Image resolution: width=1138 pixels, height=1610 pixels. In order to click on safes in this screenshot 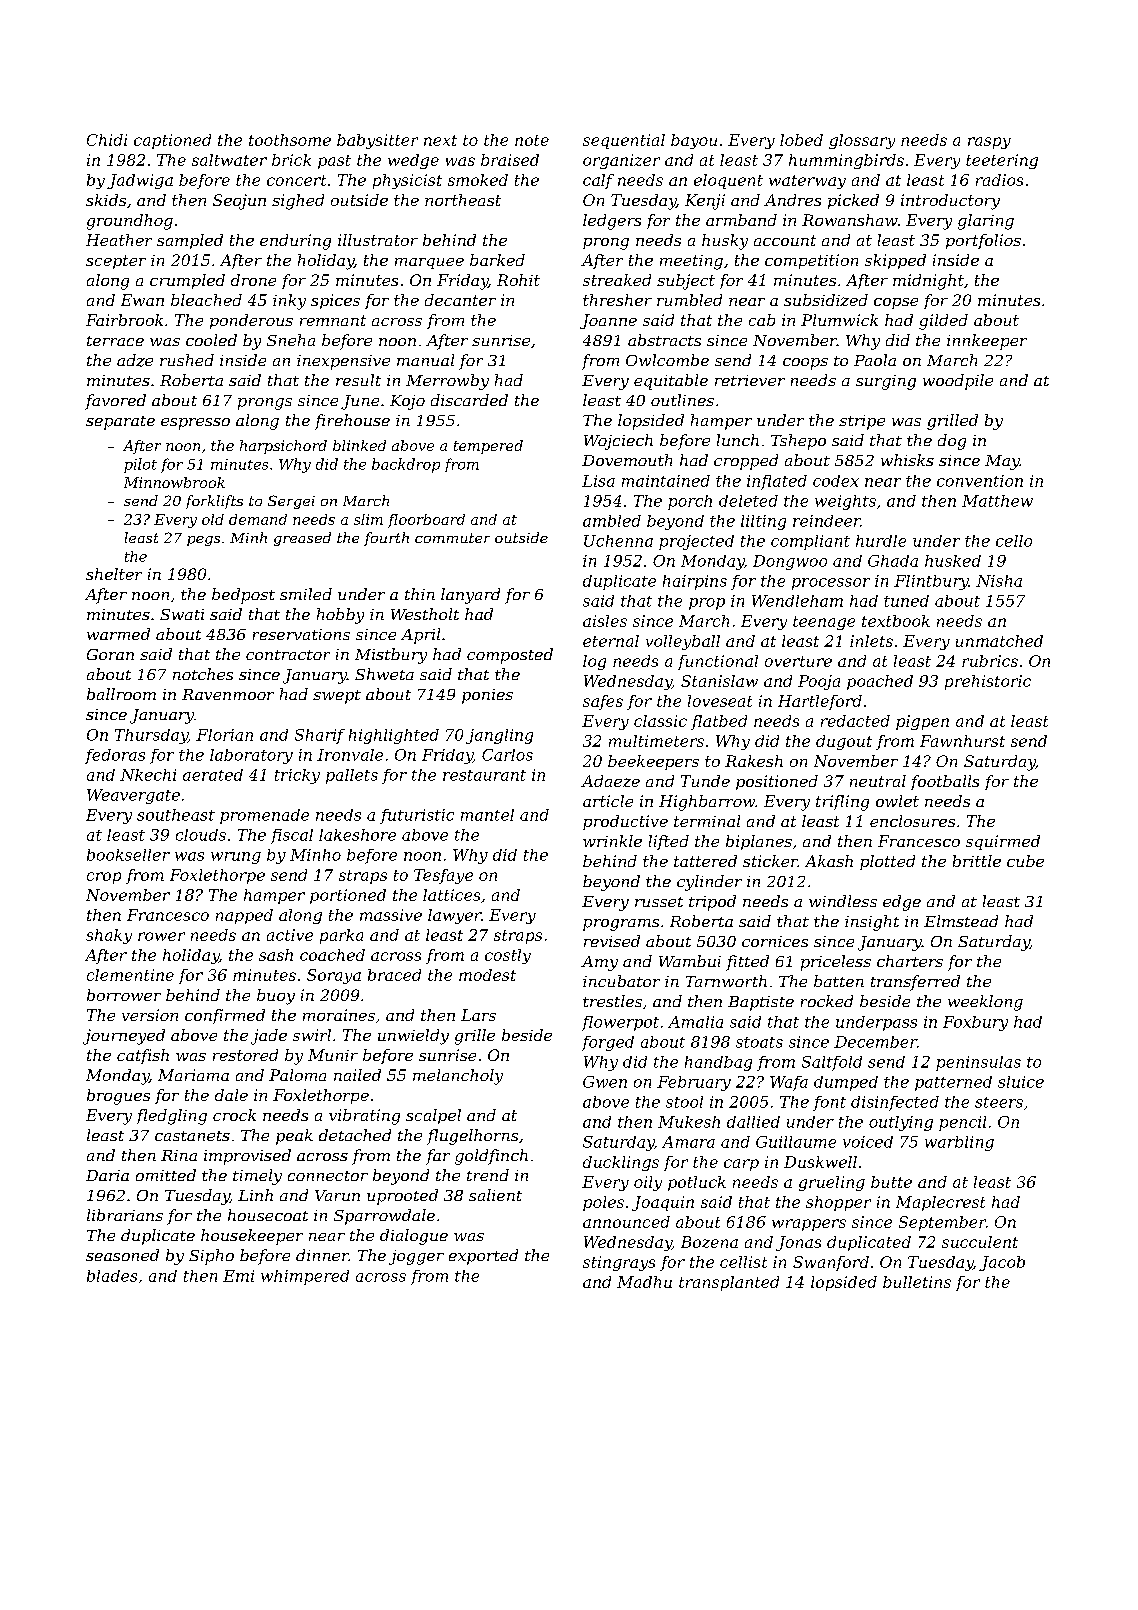, I will do `click(603, 702)`.
